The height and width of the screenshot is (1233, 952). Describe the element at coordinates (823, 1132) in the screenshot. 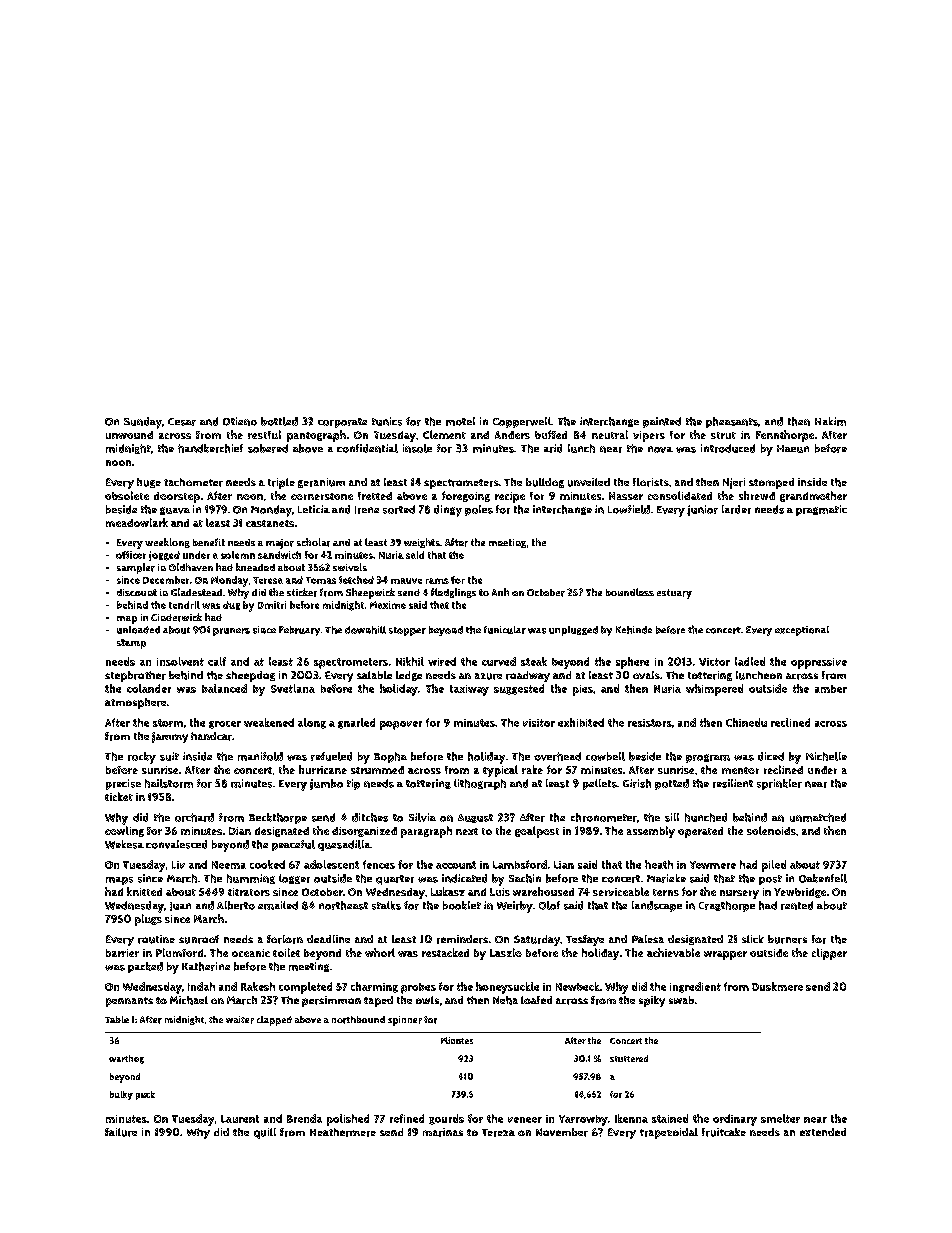

I see `extended` at that location.
